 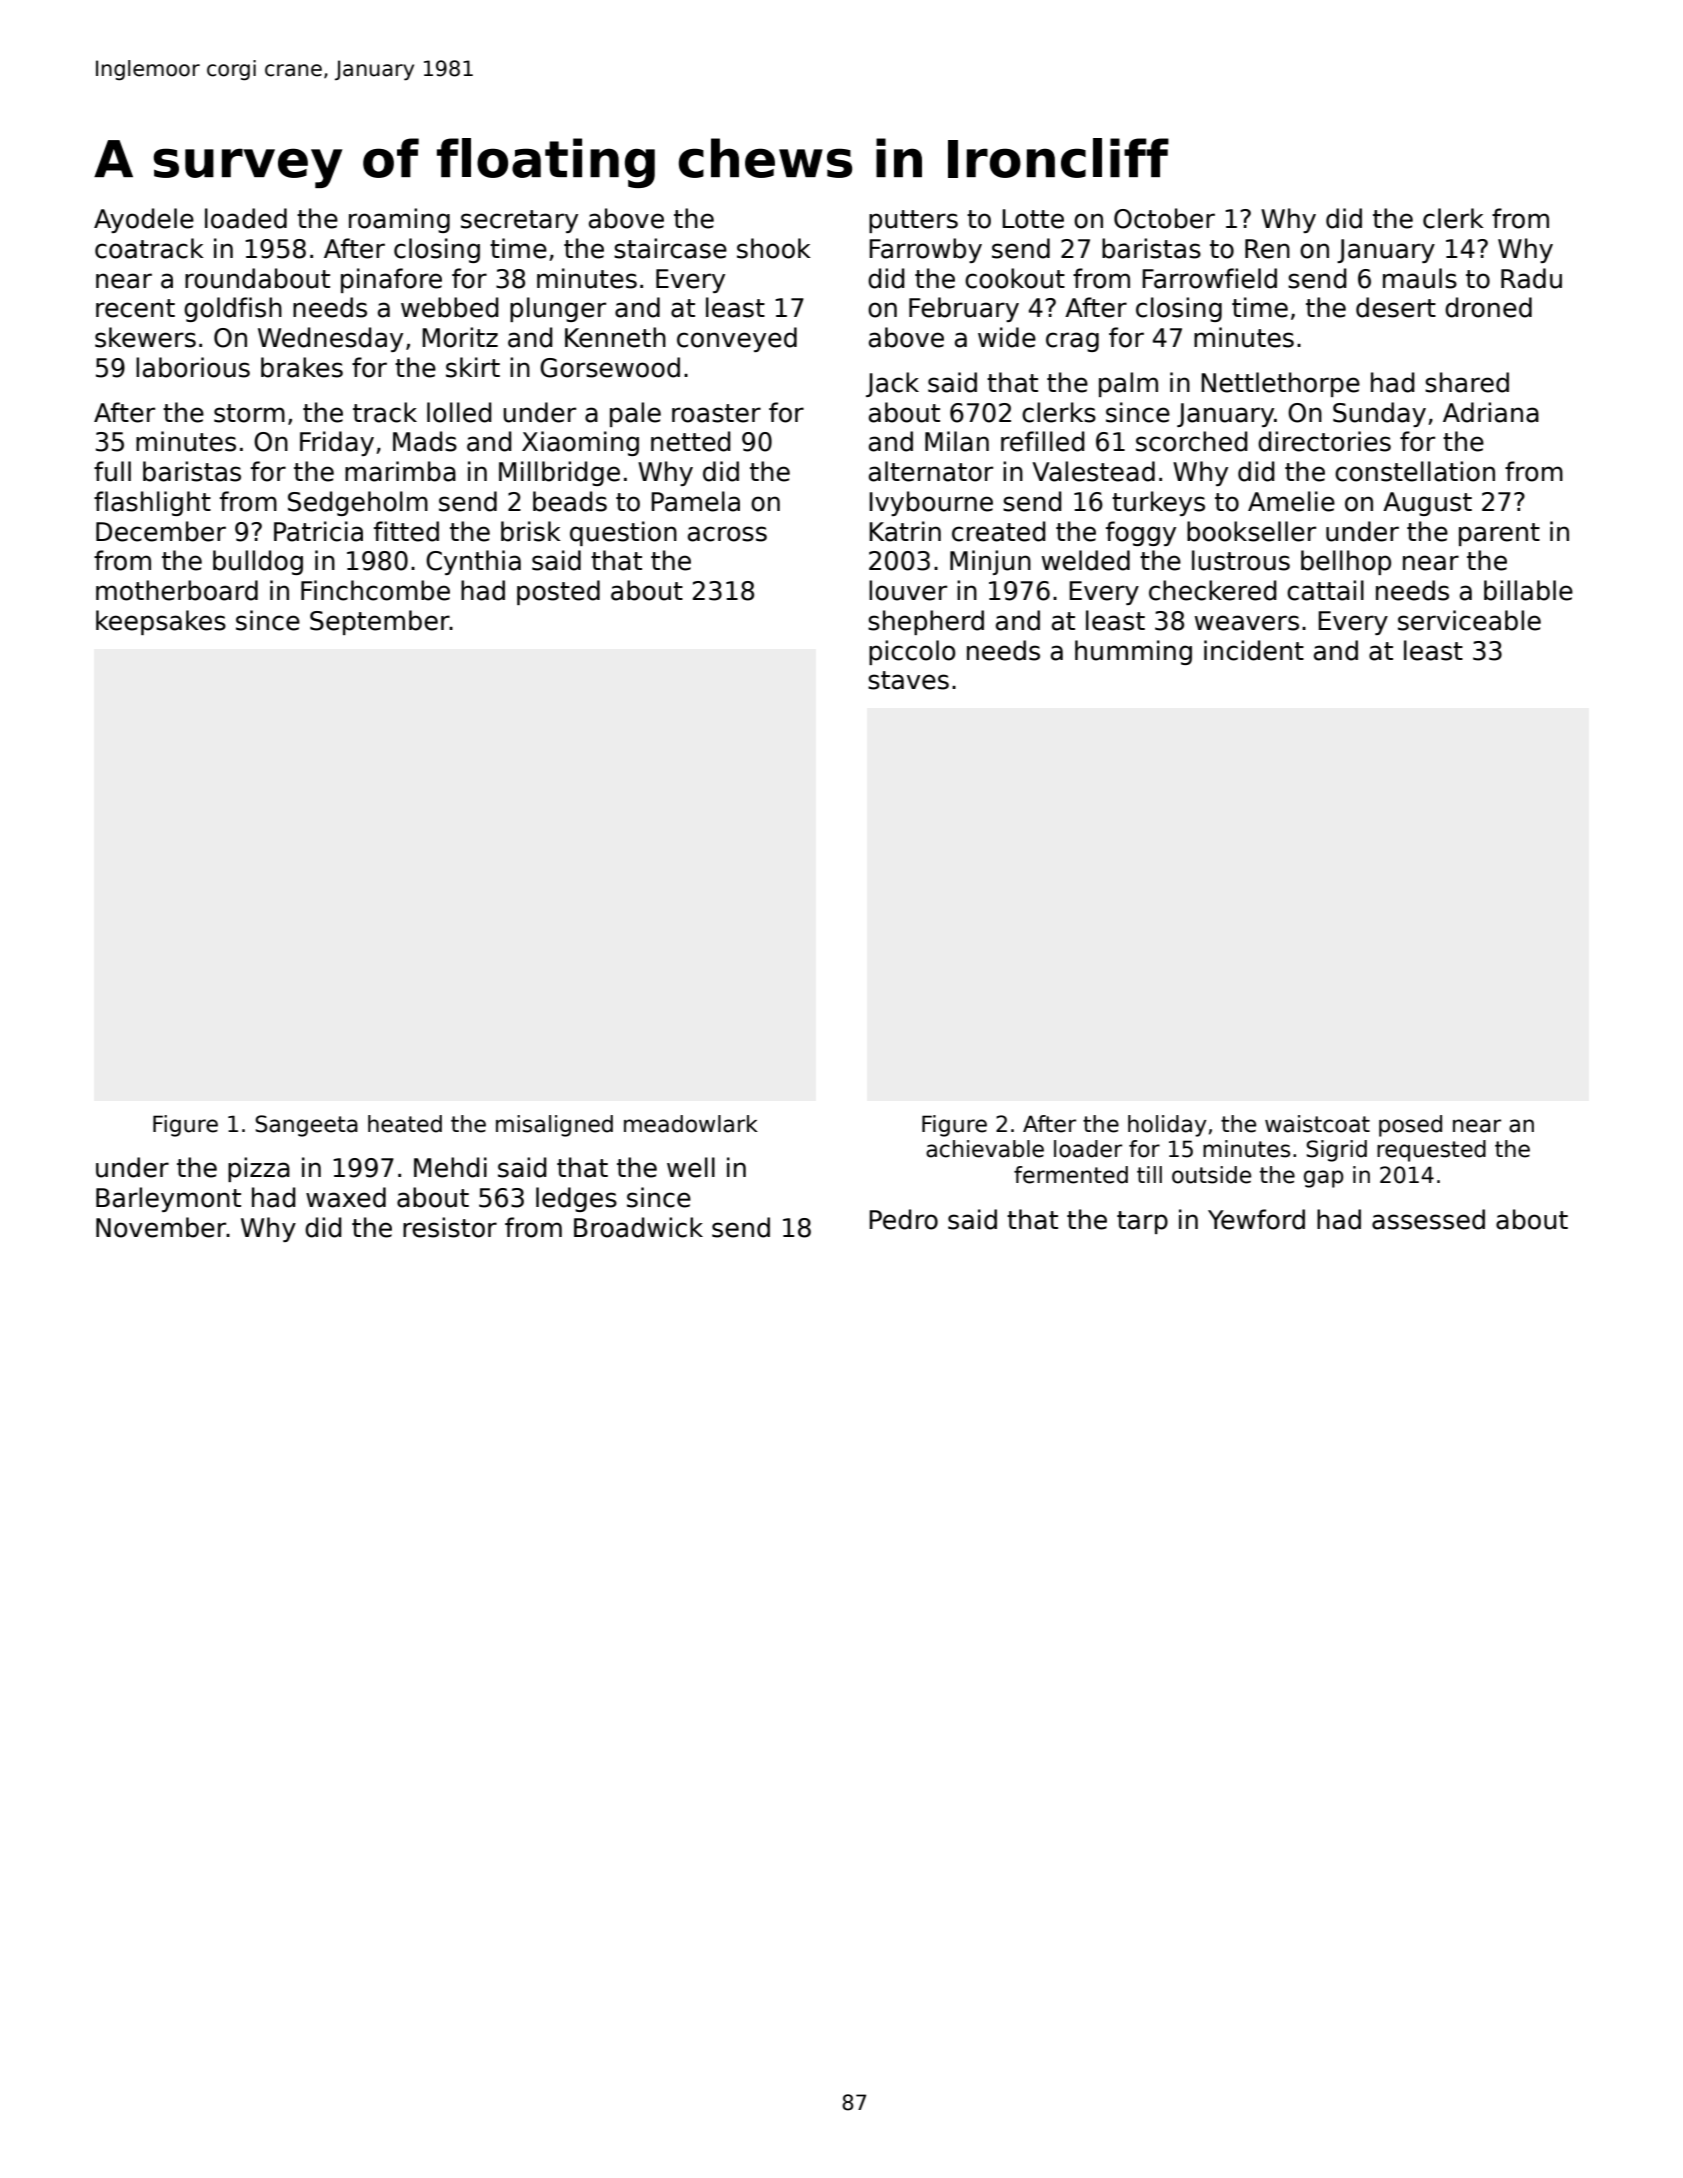 I want to click on incident, so click(x=1254, y=650).
